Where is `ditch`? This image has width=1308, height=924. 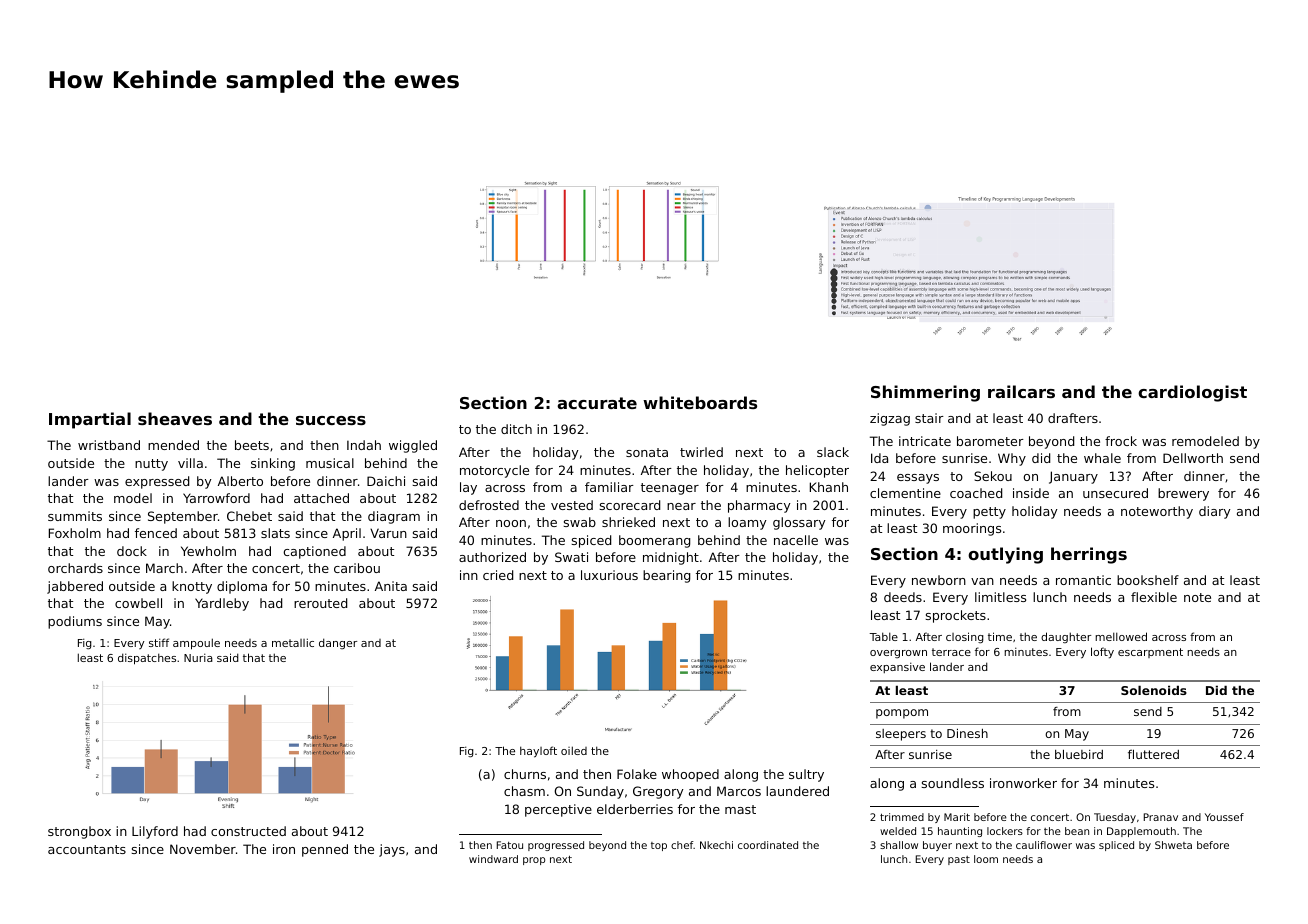
ditch is located at coordinates (516, 429).
